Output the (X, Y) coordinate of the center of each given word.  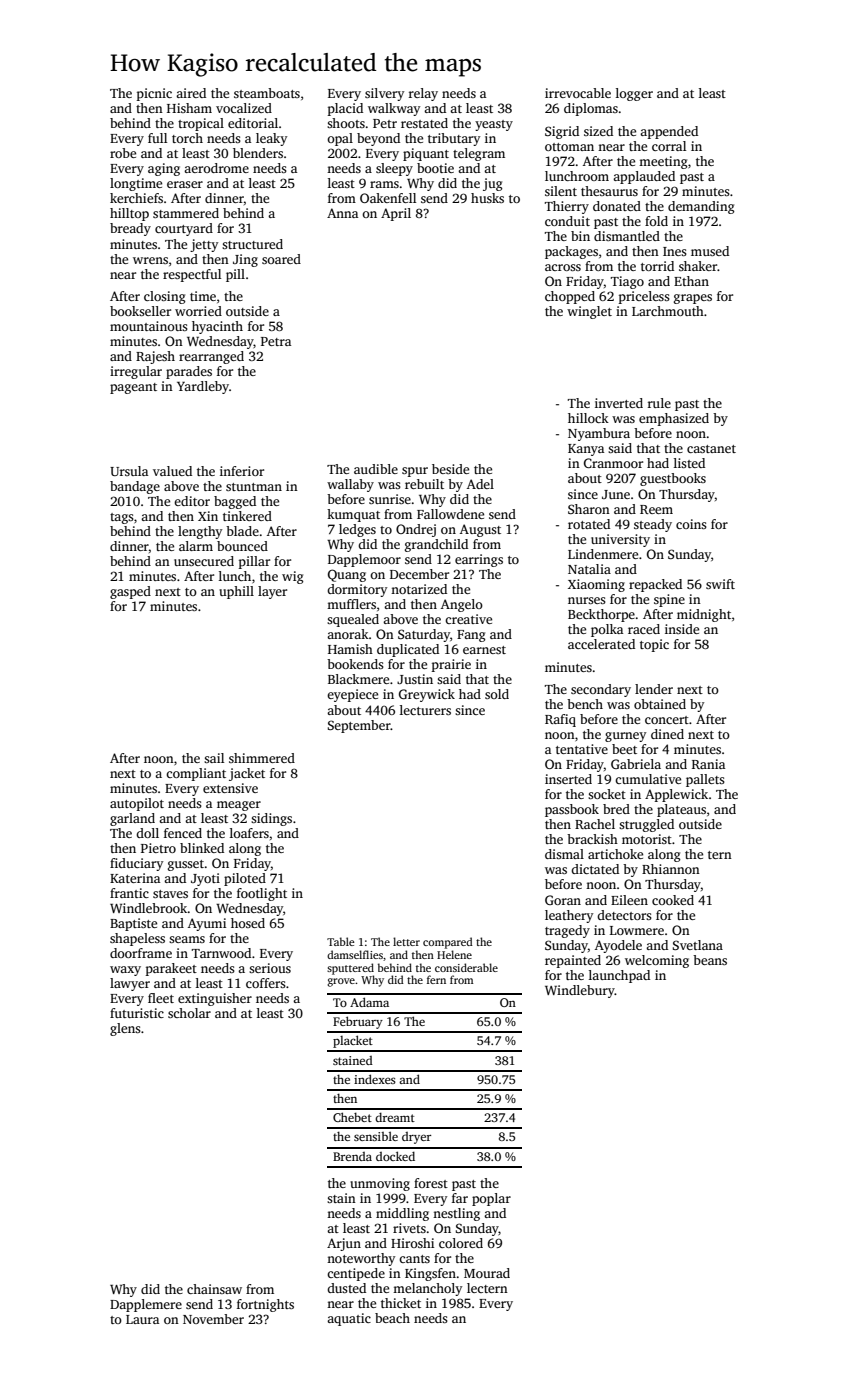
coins (691, 524)
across (563, 267)
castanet (711, 449)
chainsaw (214, 1289)
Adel (480, 484)
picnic (154, 94)
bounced (242, 546)
